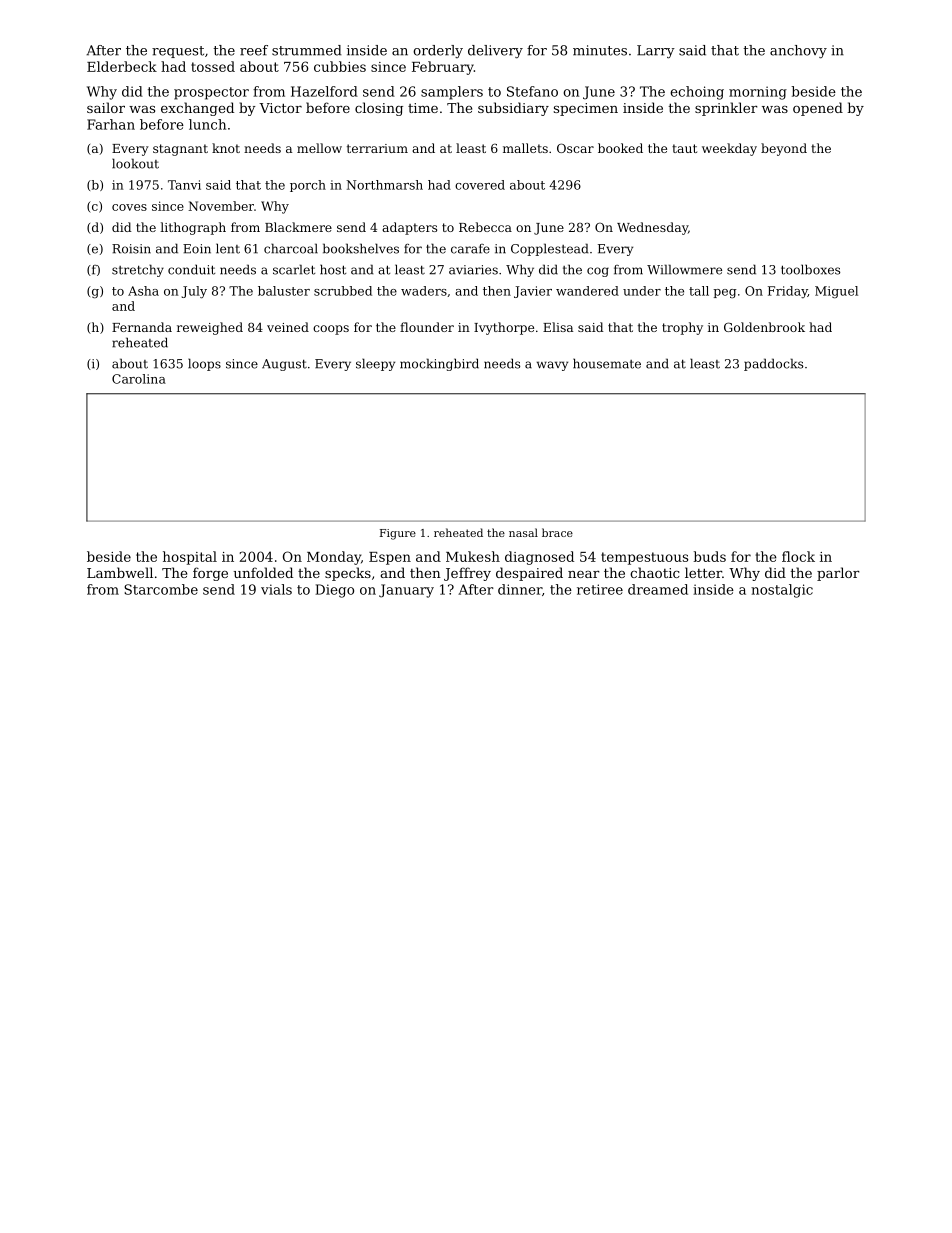 The image size is (952, 1233). What do you see at coordinates (600, 50) in the screenshot?
I see `minutes` at bounding box center [600, 50].
